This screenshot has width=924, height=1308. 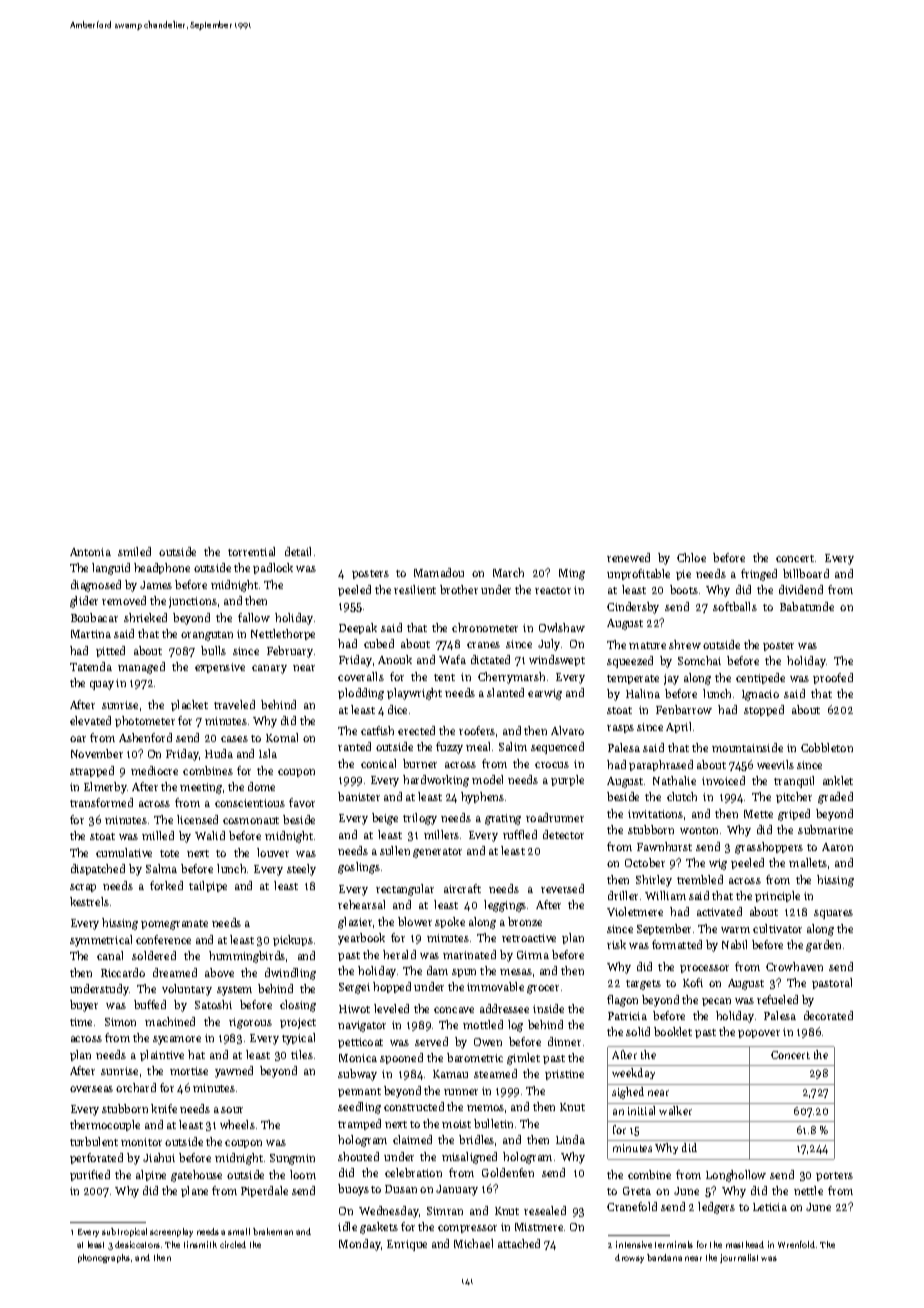 What do you see at coordinates (101, 802) in the screenshot?
I see `transformed` at bounding box center [101, 802].
